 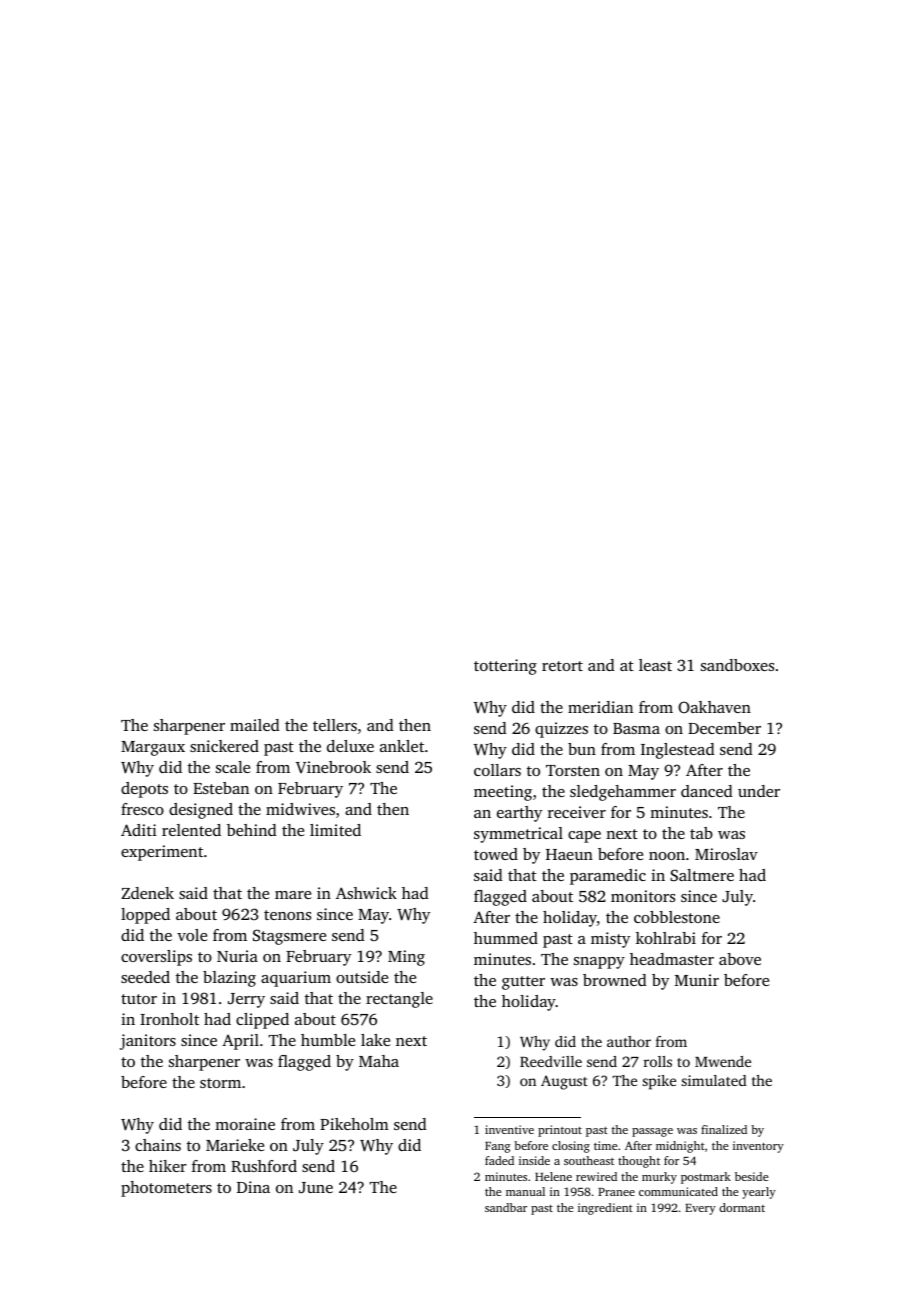 I want to click on photometers, so click(x=166, y=1189).
